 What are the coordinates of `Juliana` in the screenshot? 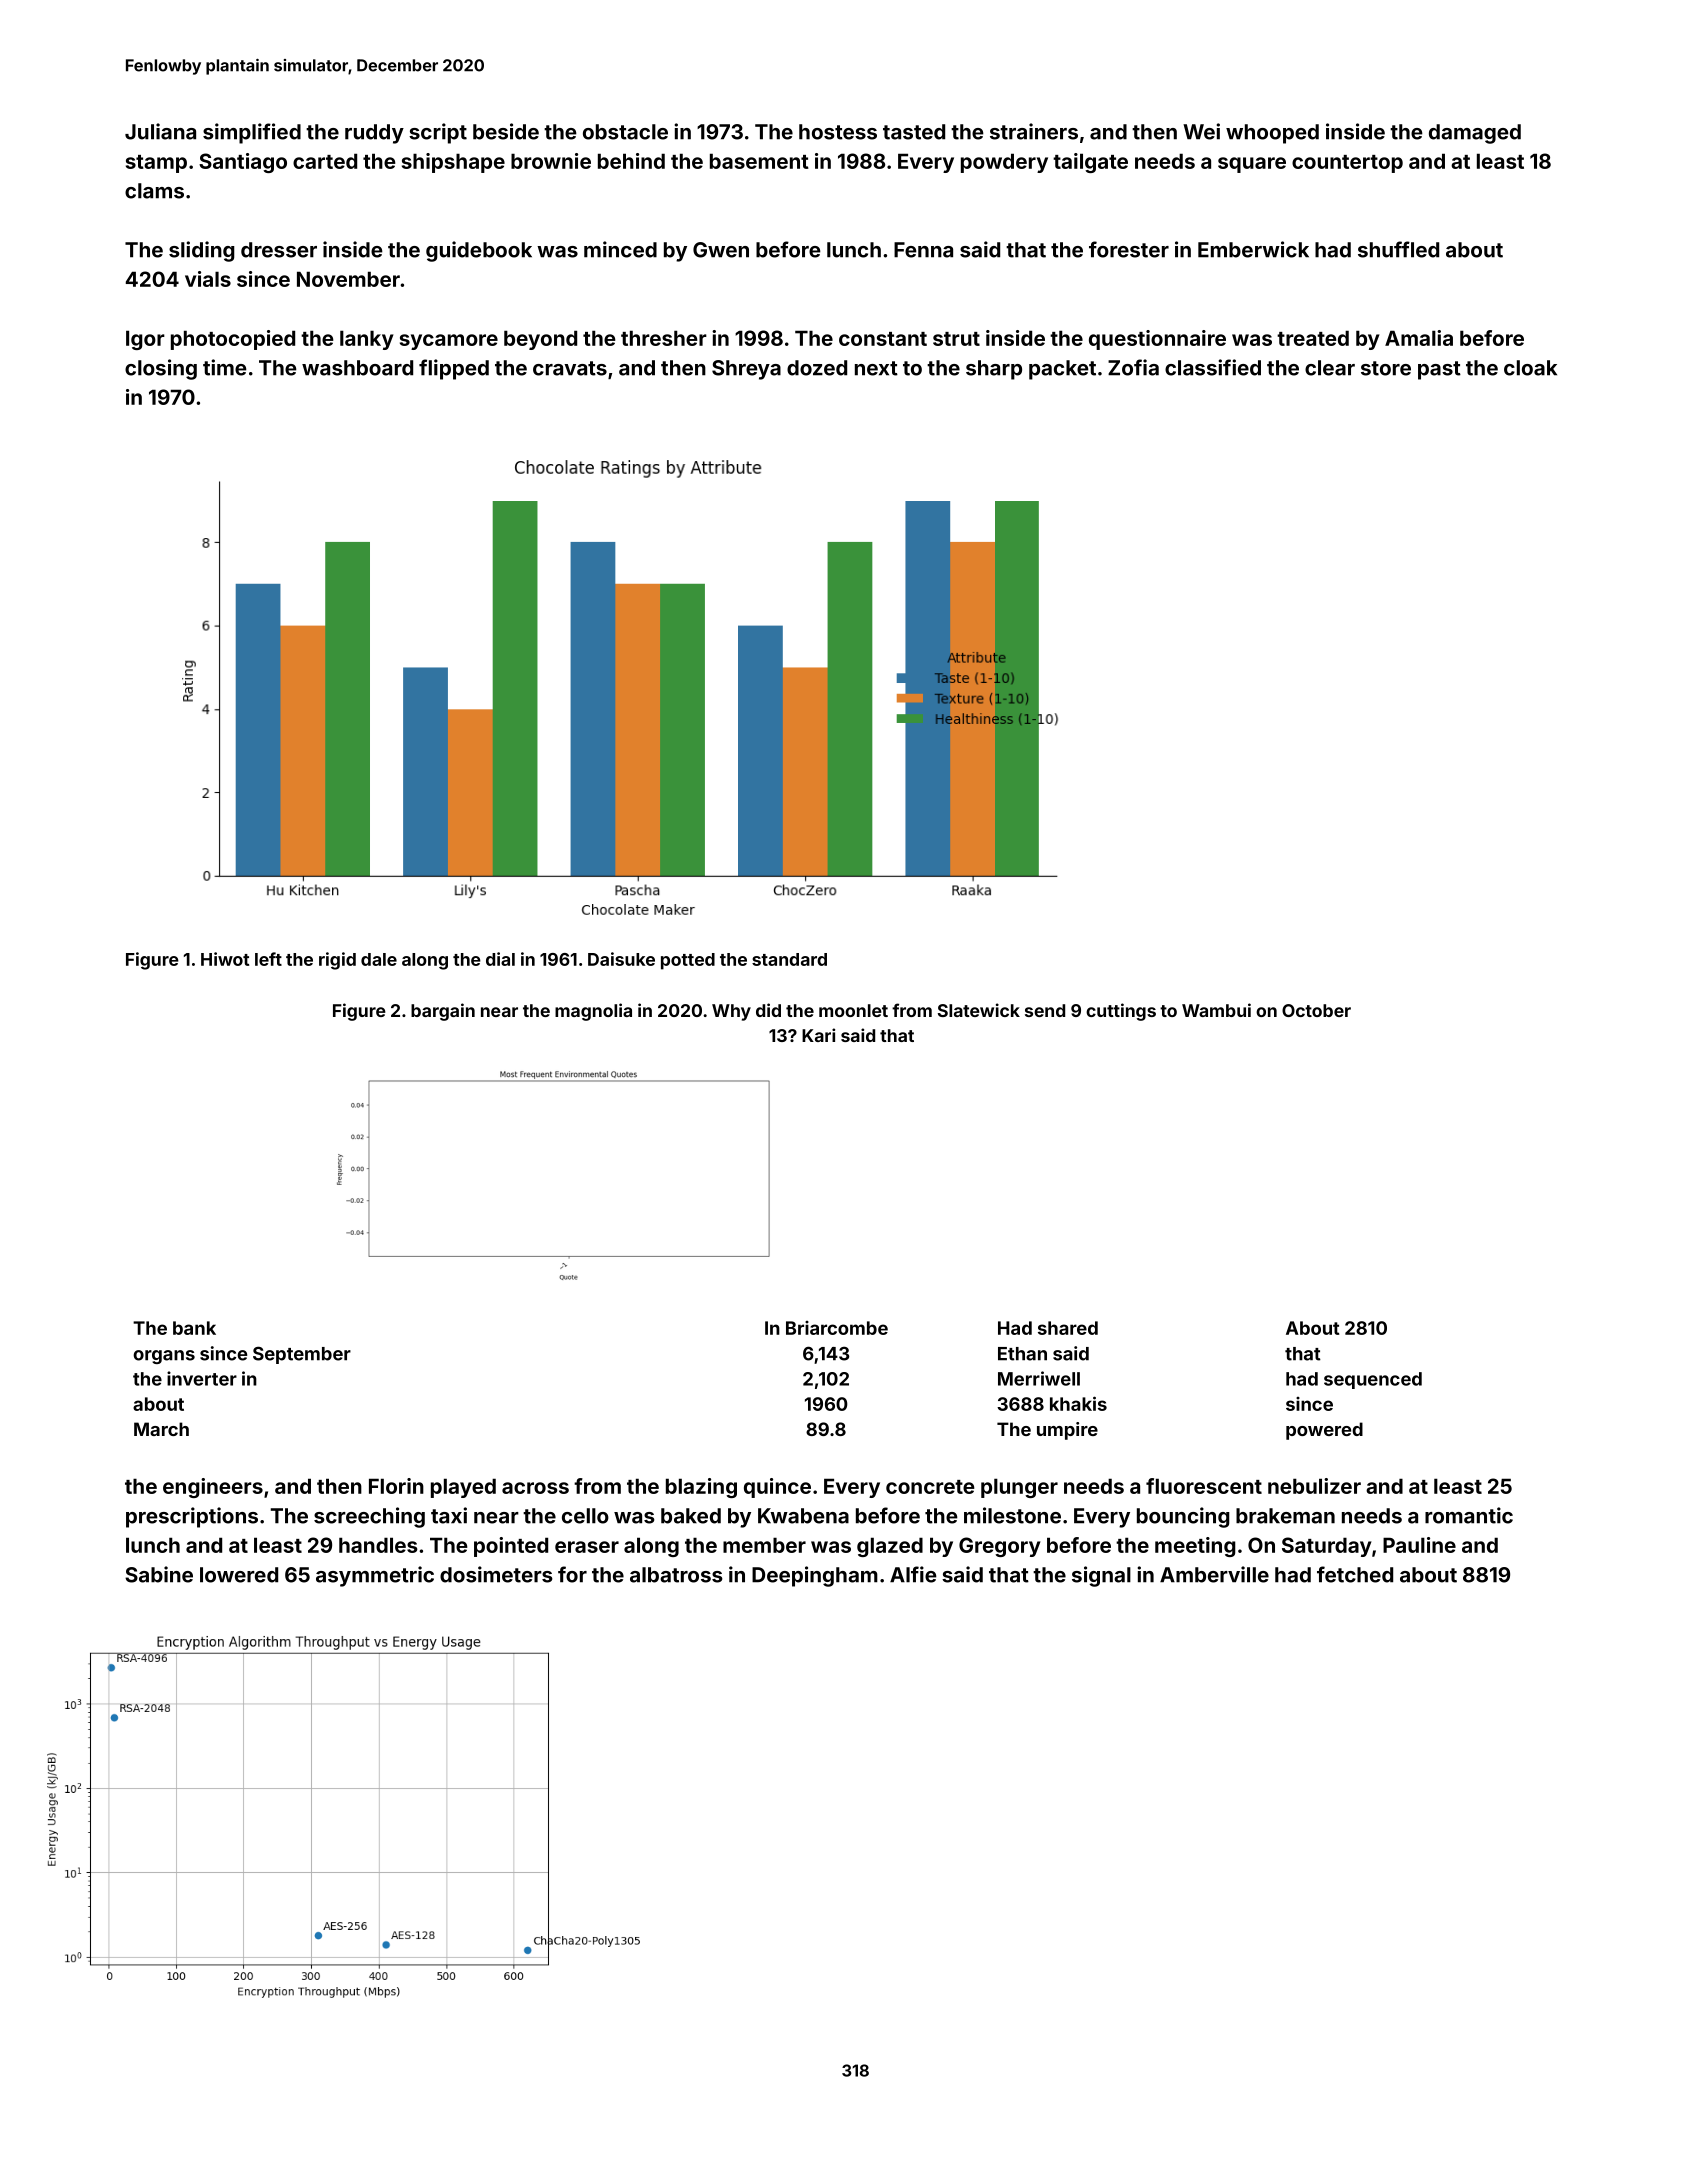 It's located at (160, 131).
